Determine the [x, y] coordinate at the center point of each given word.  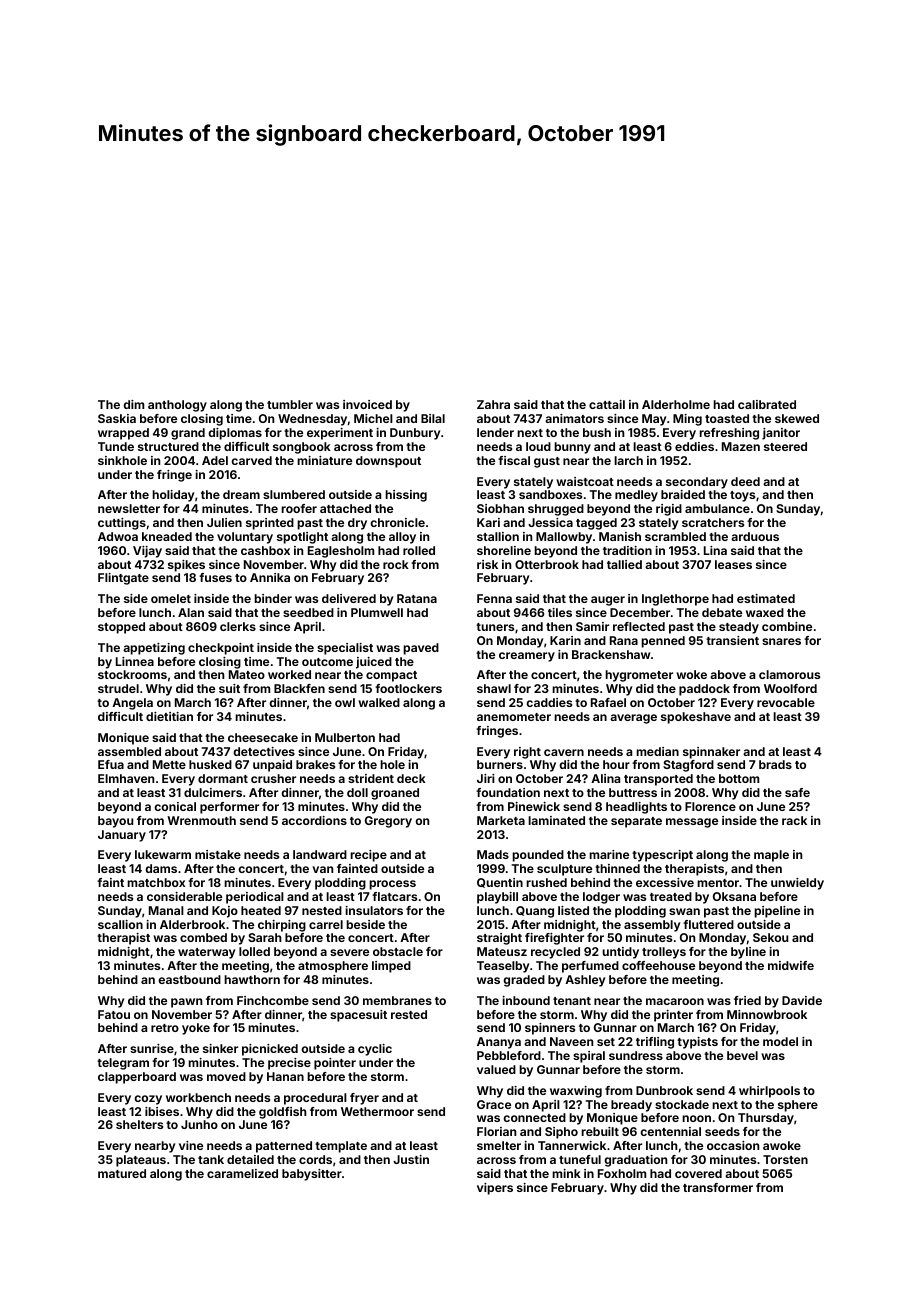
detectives [264, 751]
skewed [797, 418]
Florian [496, 1131]
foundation [508, 792]
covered [698, 1173]
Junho [199, 1124]
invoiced [367, 404]
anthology [177, 406]
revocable [786, 702]
